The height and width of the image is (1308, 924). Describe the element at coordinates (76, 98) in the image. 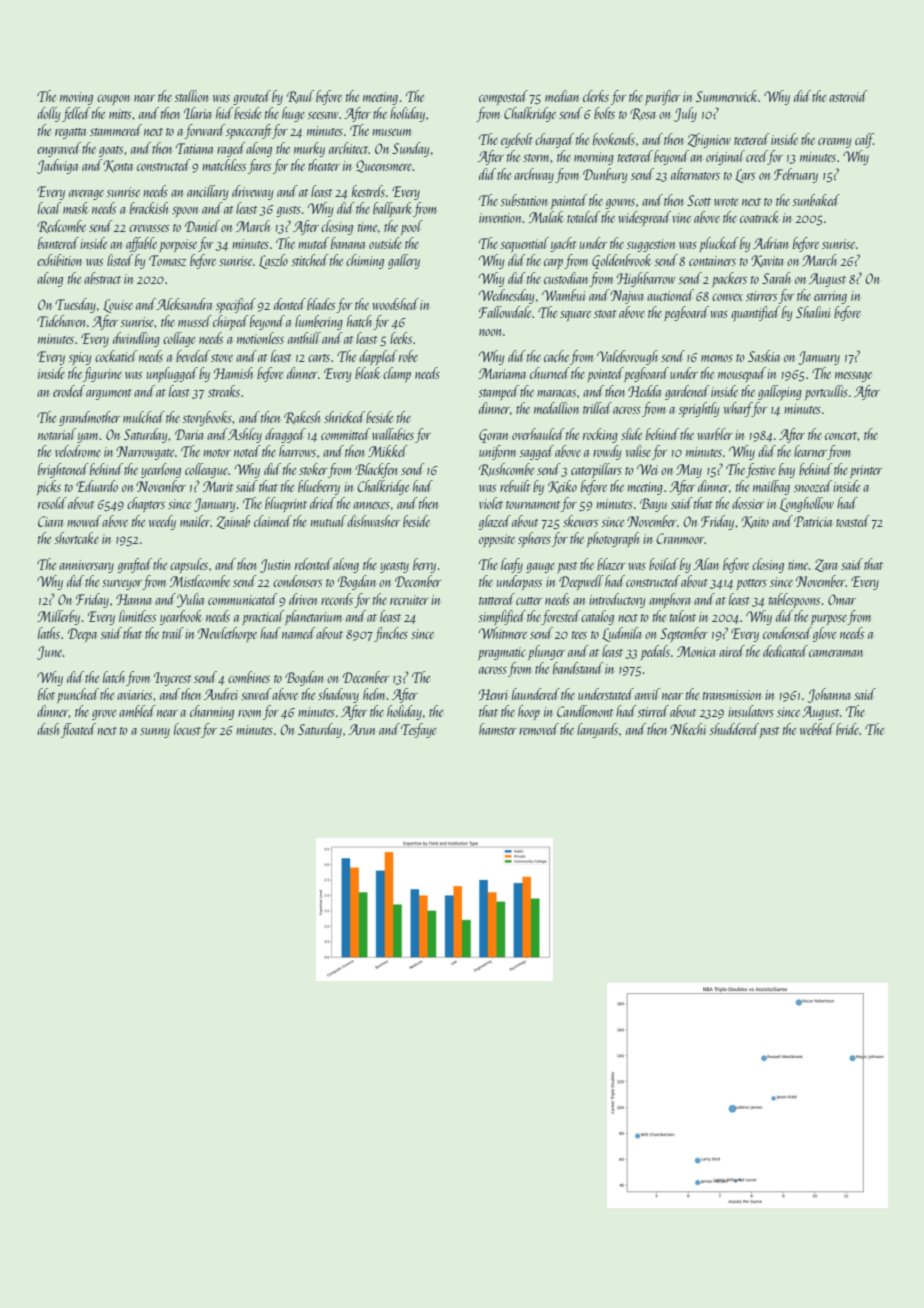

I see `moving` at that location.
